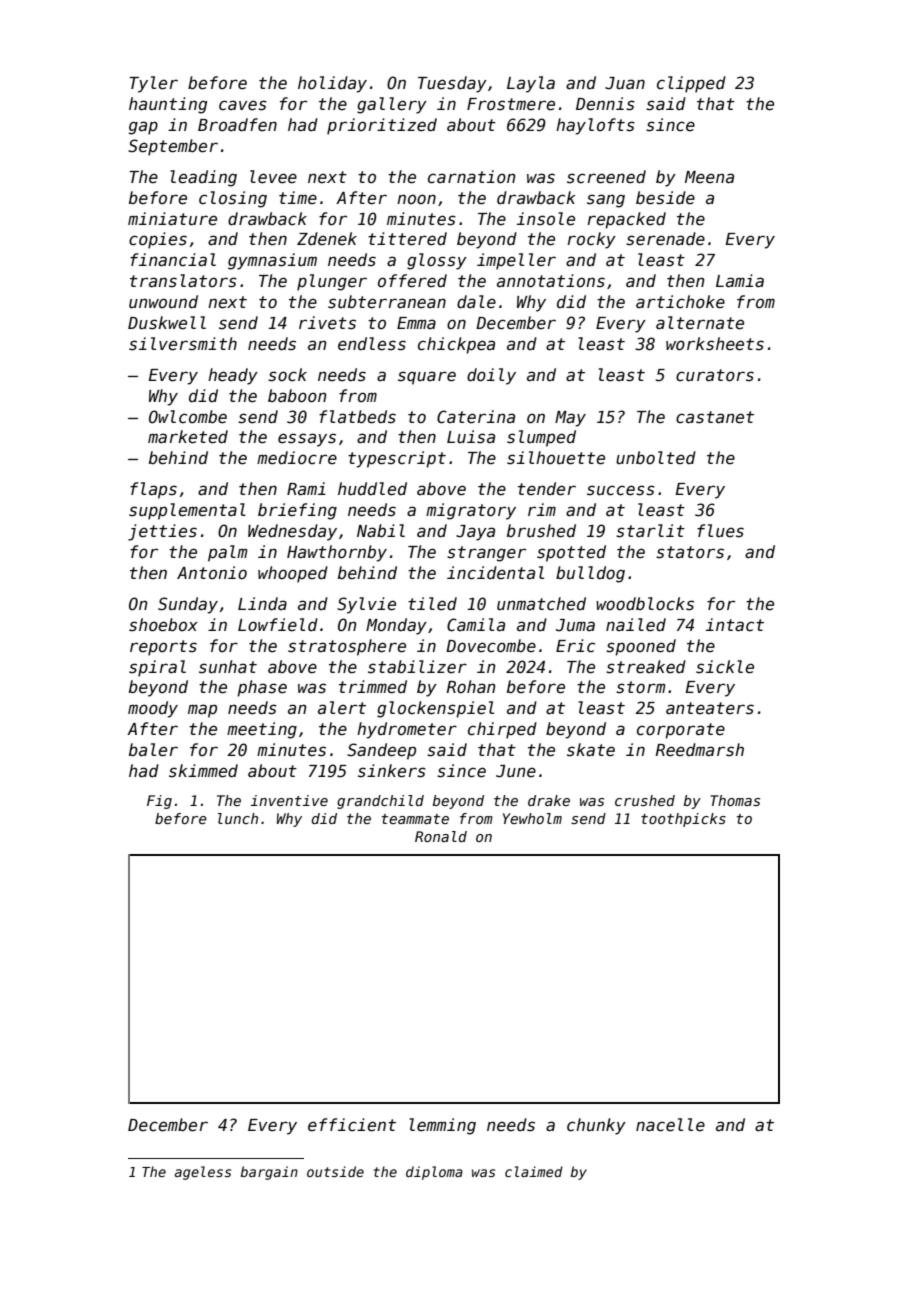  Describe the element at coordinates (570, 419) in the screenshot. I see `May` at that location.
